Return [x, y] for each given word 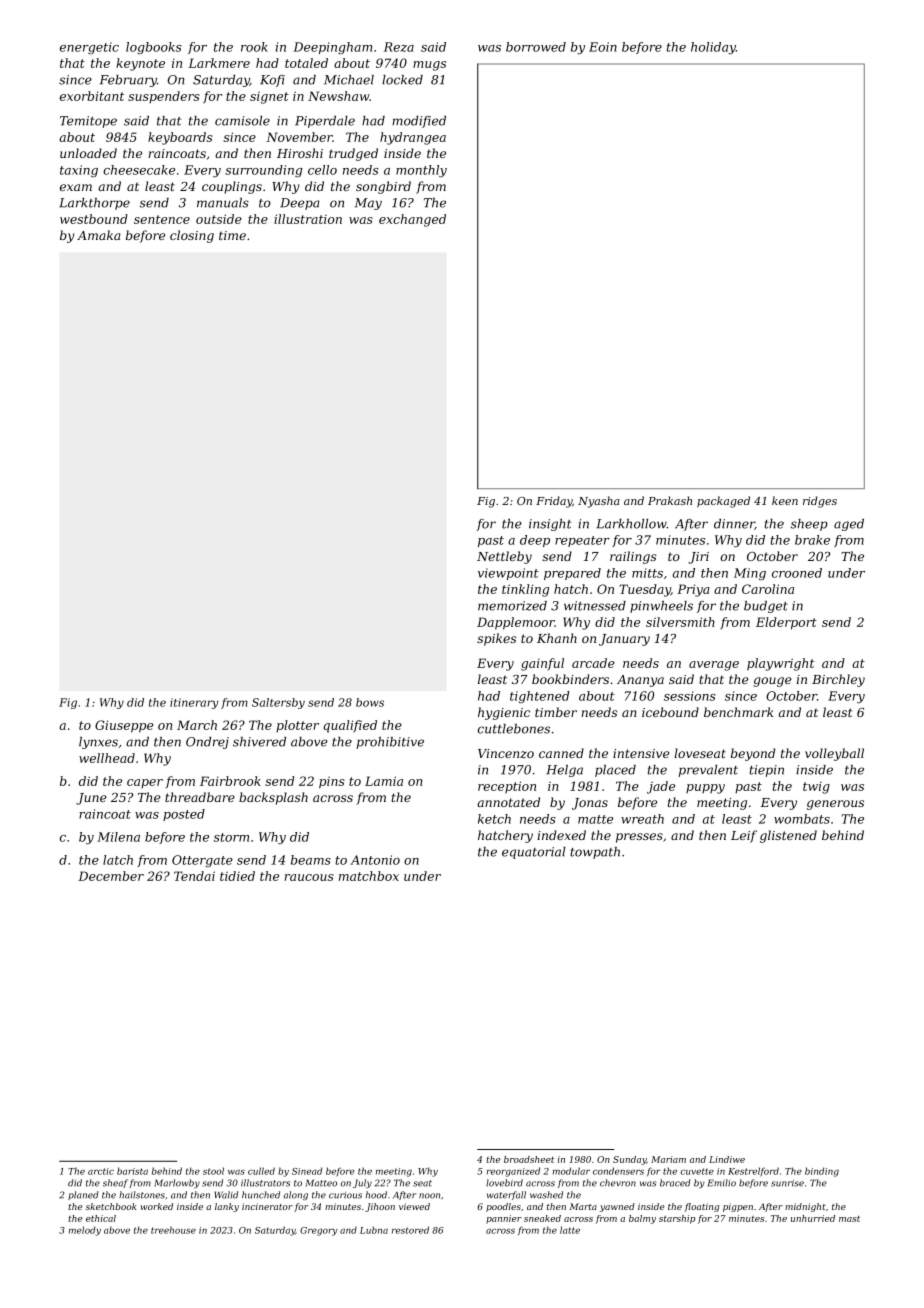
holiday [713, 48]
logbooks [154, 48]
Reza [399, 47]
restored [410, 1230]
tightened [540, 697]
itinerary [194, 703]
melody [85, 1231]
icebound [670, 712]
